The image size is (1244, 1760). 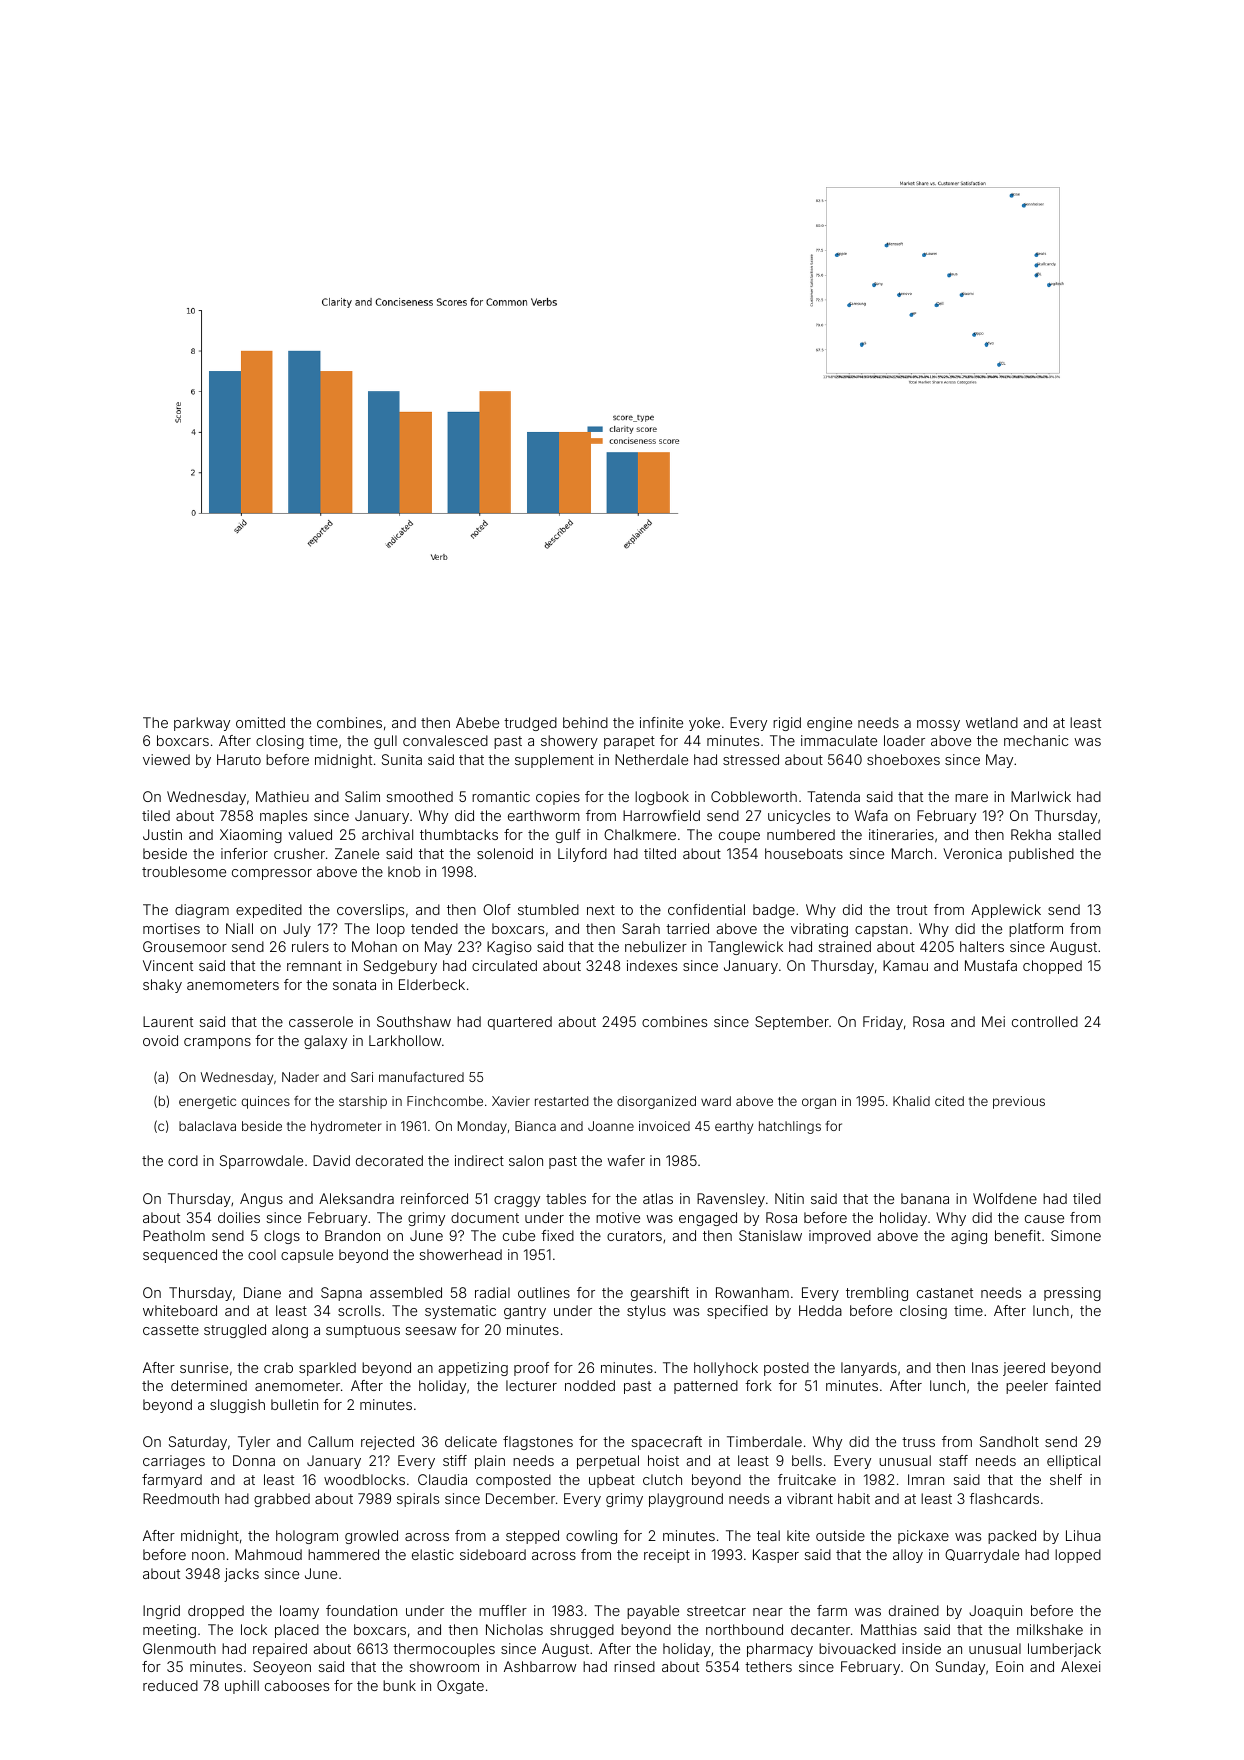 What do you see at coordinates (708, 1219) in the document?
I see `engaged` at bounding box center [708, 1219].
